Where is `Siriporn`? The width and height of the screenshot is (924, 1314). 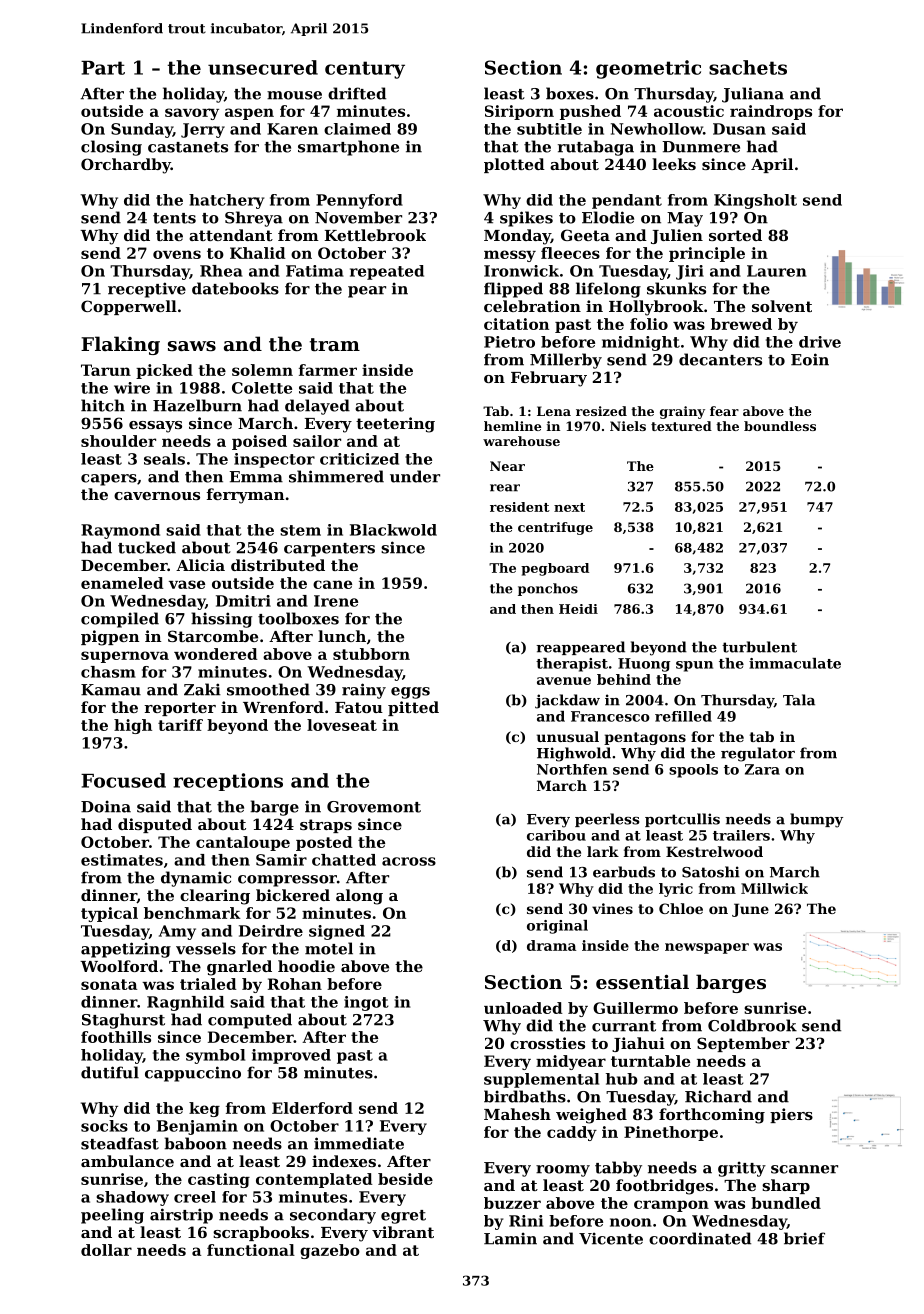
Siriporn is located at coordinates (519, 112).
